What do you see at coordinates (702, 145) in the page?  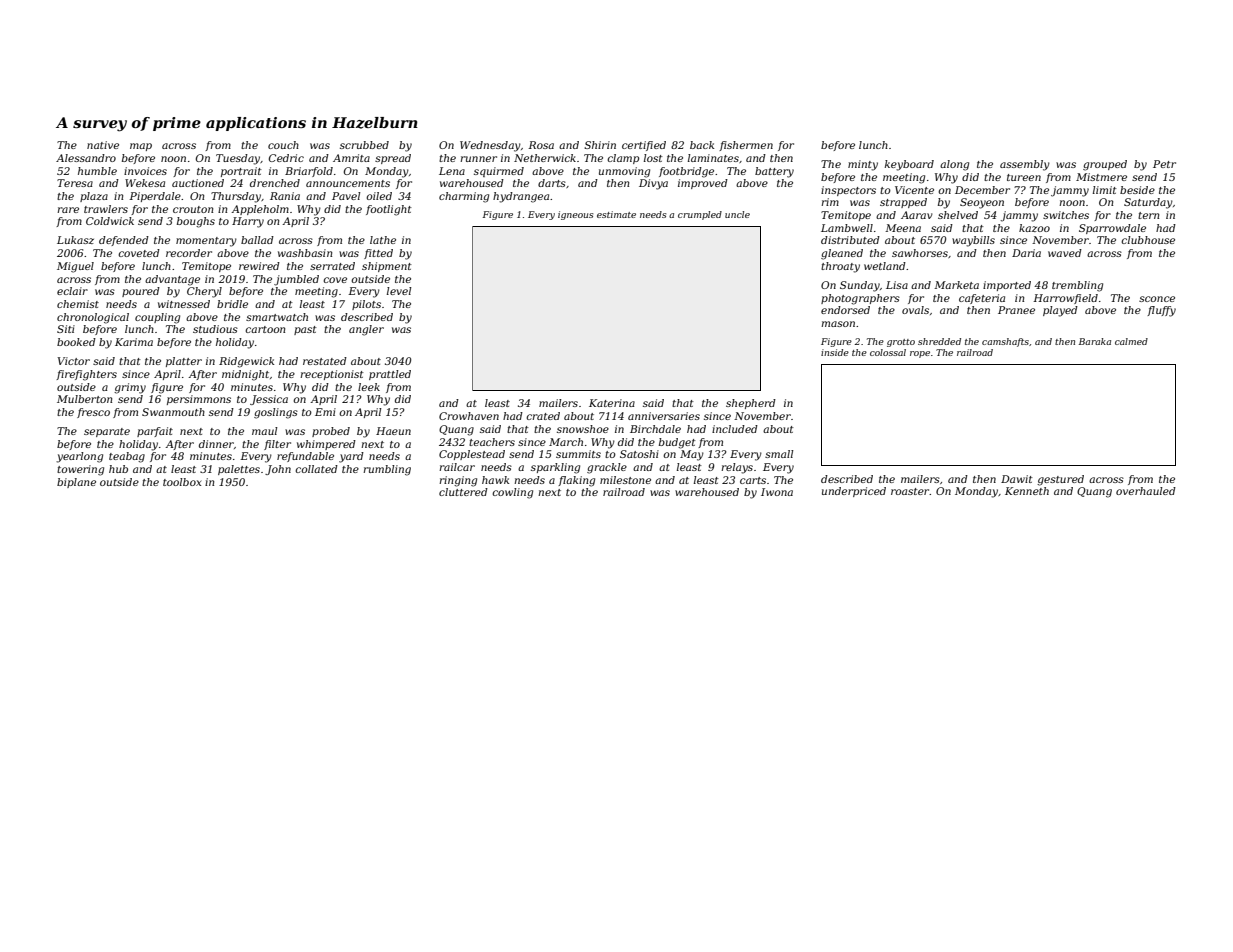 I see `back` at bounding box center [702, 145].
